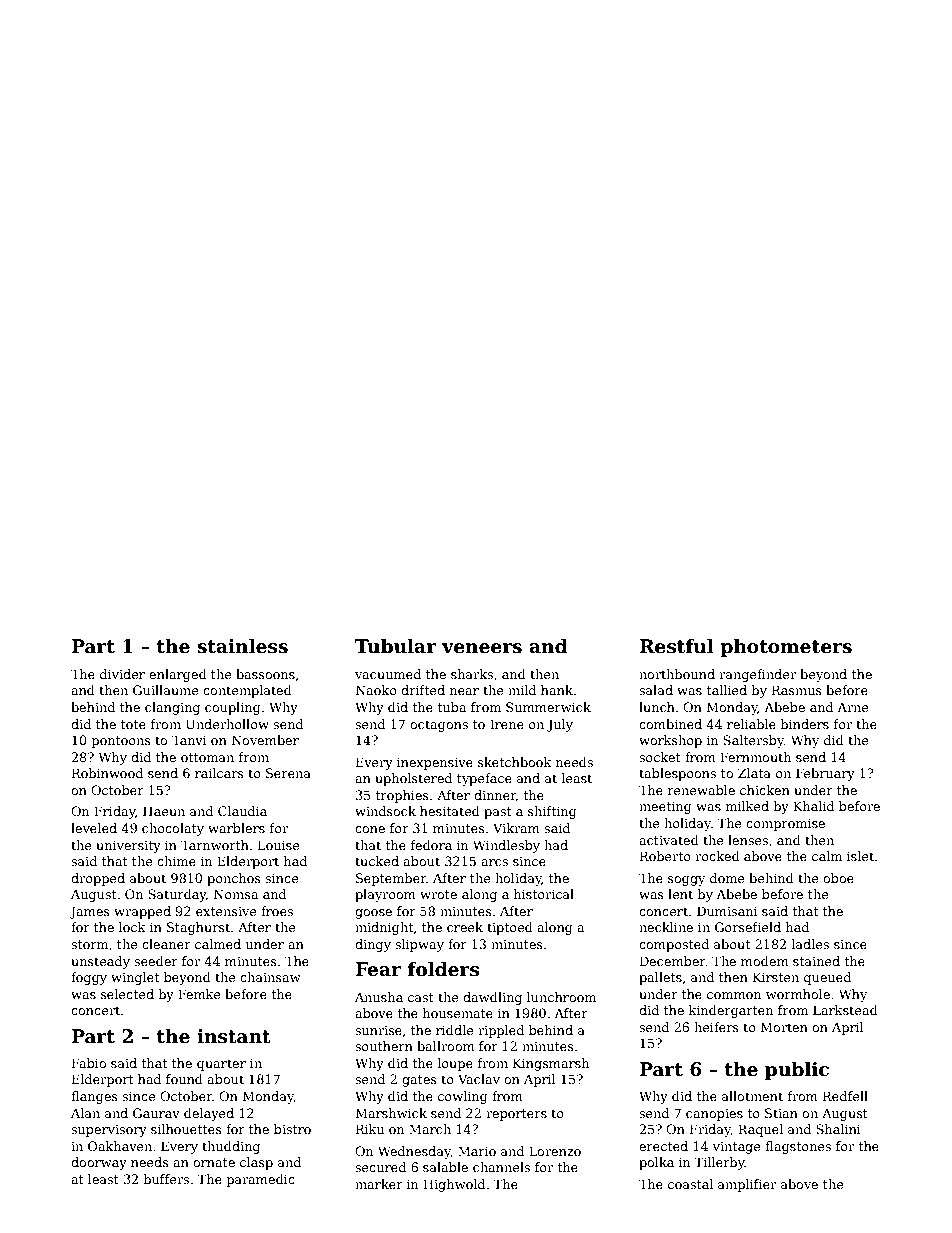 The height and width of the image is (1233, 952). I want to click on extensive, so click(226, 911).
